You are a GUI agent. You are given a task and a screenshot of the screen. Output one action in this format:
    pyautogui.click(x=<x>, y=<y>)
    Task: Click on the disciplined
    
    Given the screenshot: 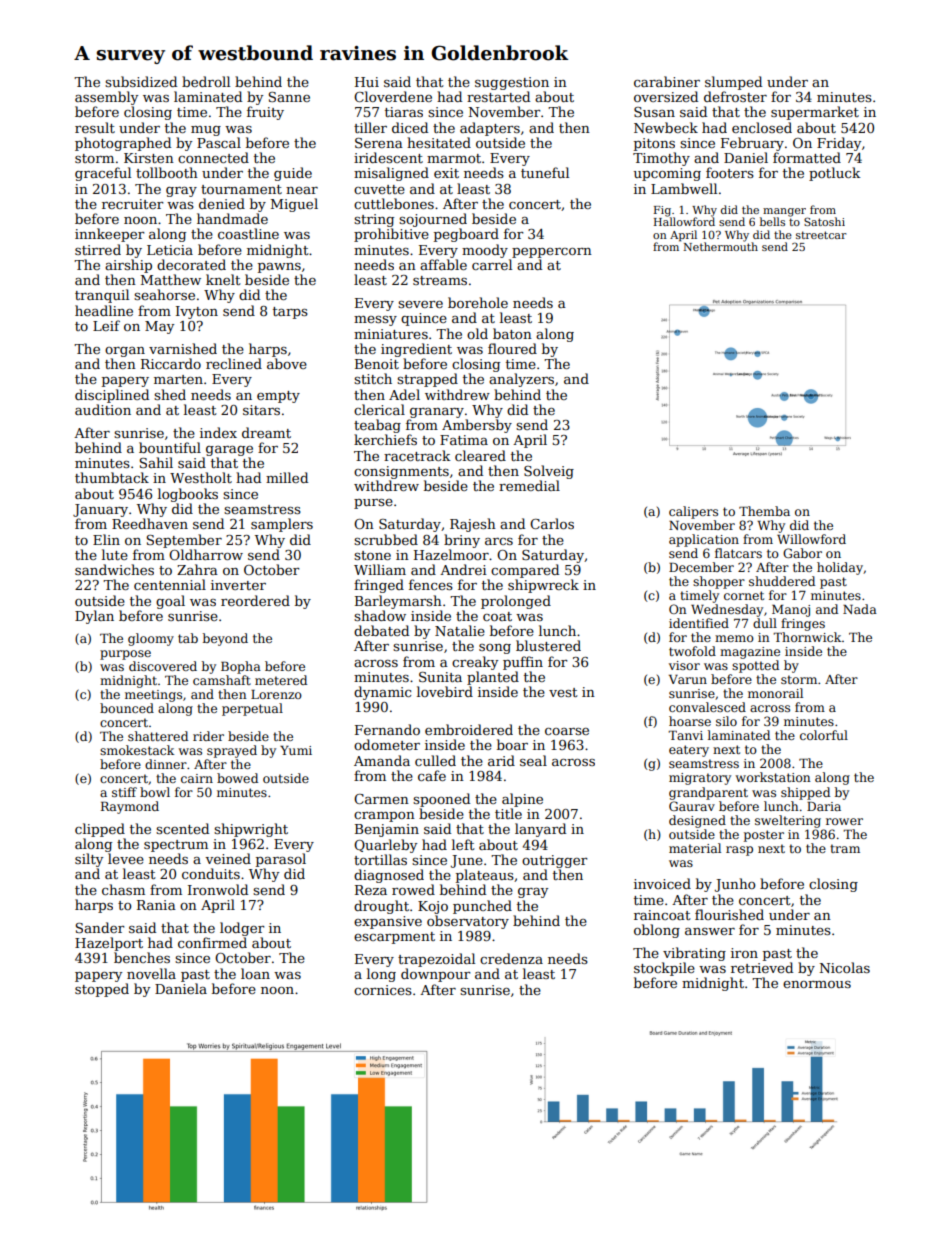 What is the action you would take?
    pyautogui.click(x=112, y=396)
